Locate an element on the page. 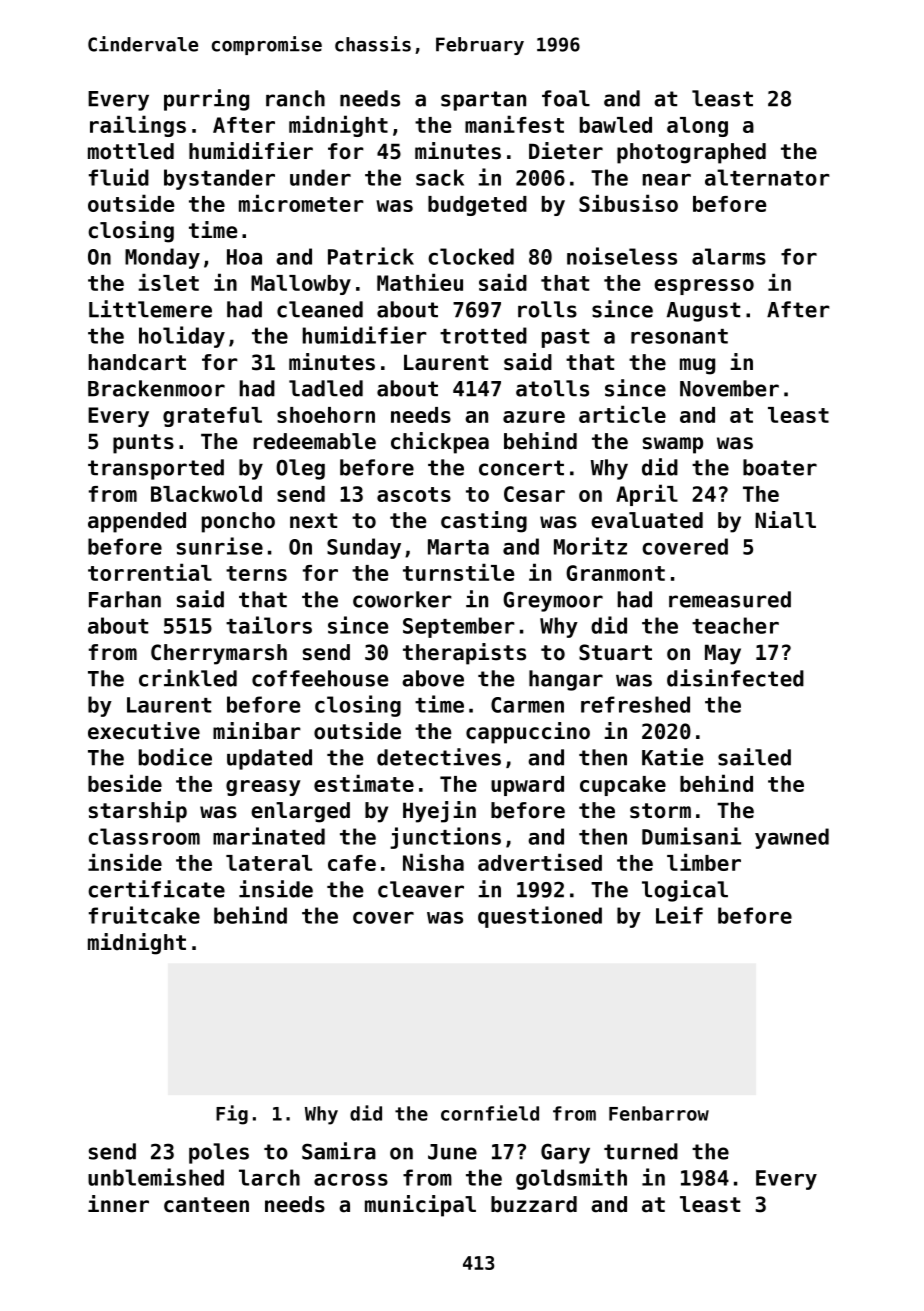 This image has width=924, height=1311. September is located at coordinates (459, 627).
